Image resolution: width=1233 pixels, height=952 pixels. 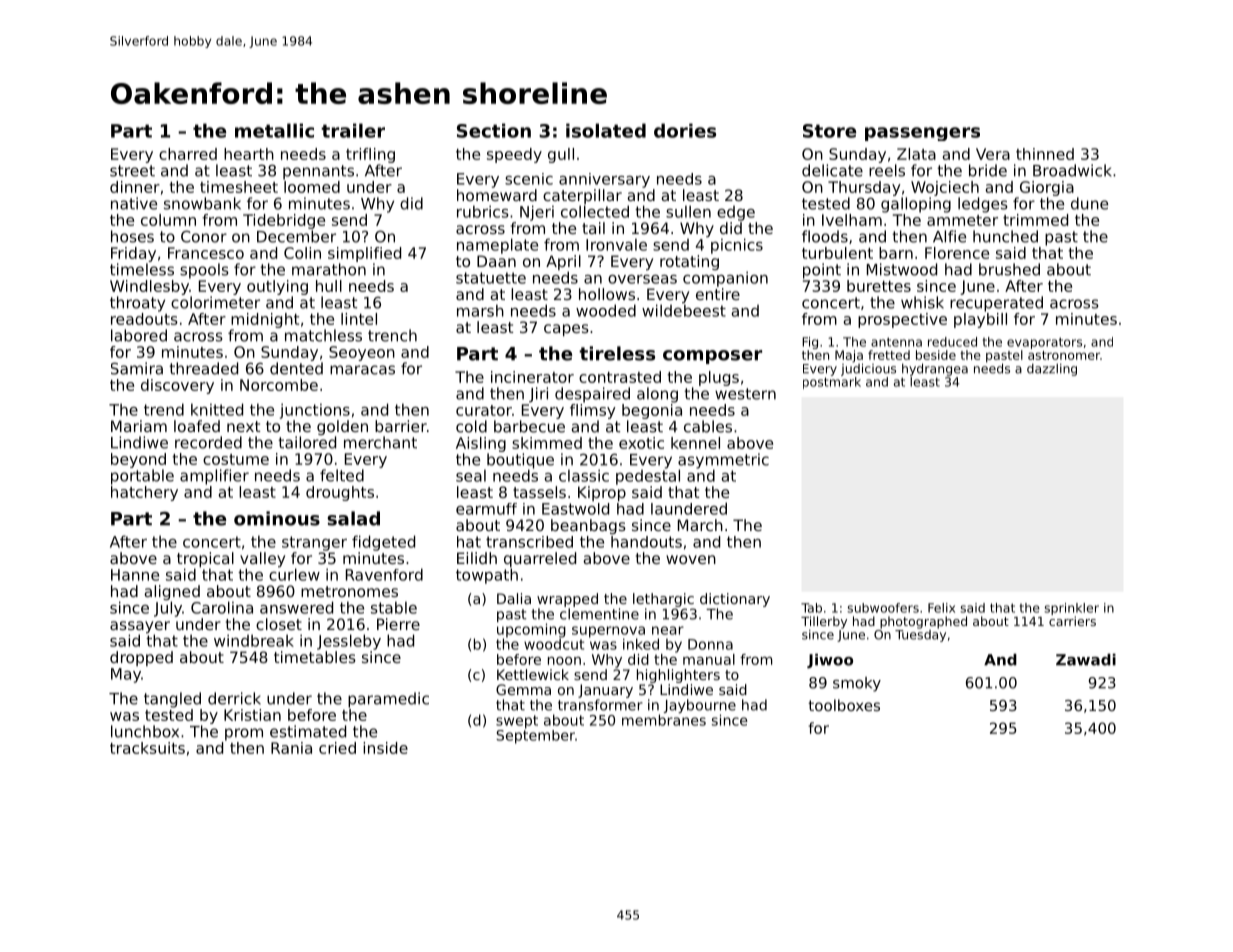 What do you see at coordinates (147, 748) in the screenshot?
I see `tracksuits` at bounding box center [147, 748].
